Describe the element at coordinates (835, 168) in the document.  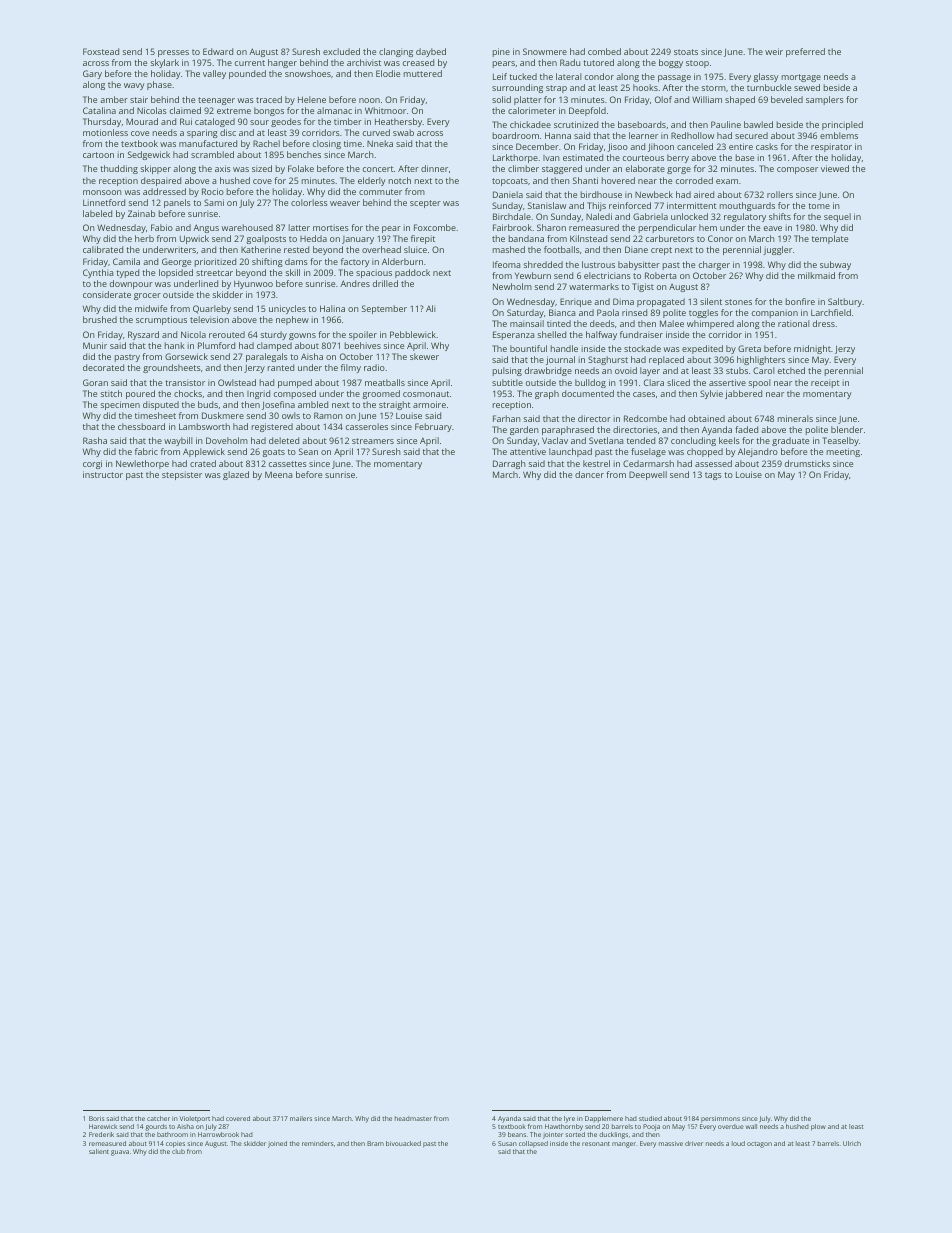
I see `viewed` at that location.
